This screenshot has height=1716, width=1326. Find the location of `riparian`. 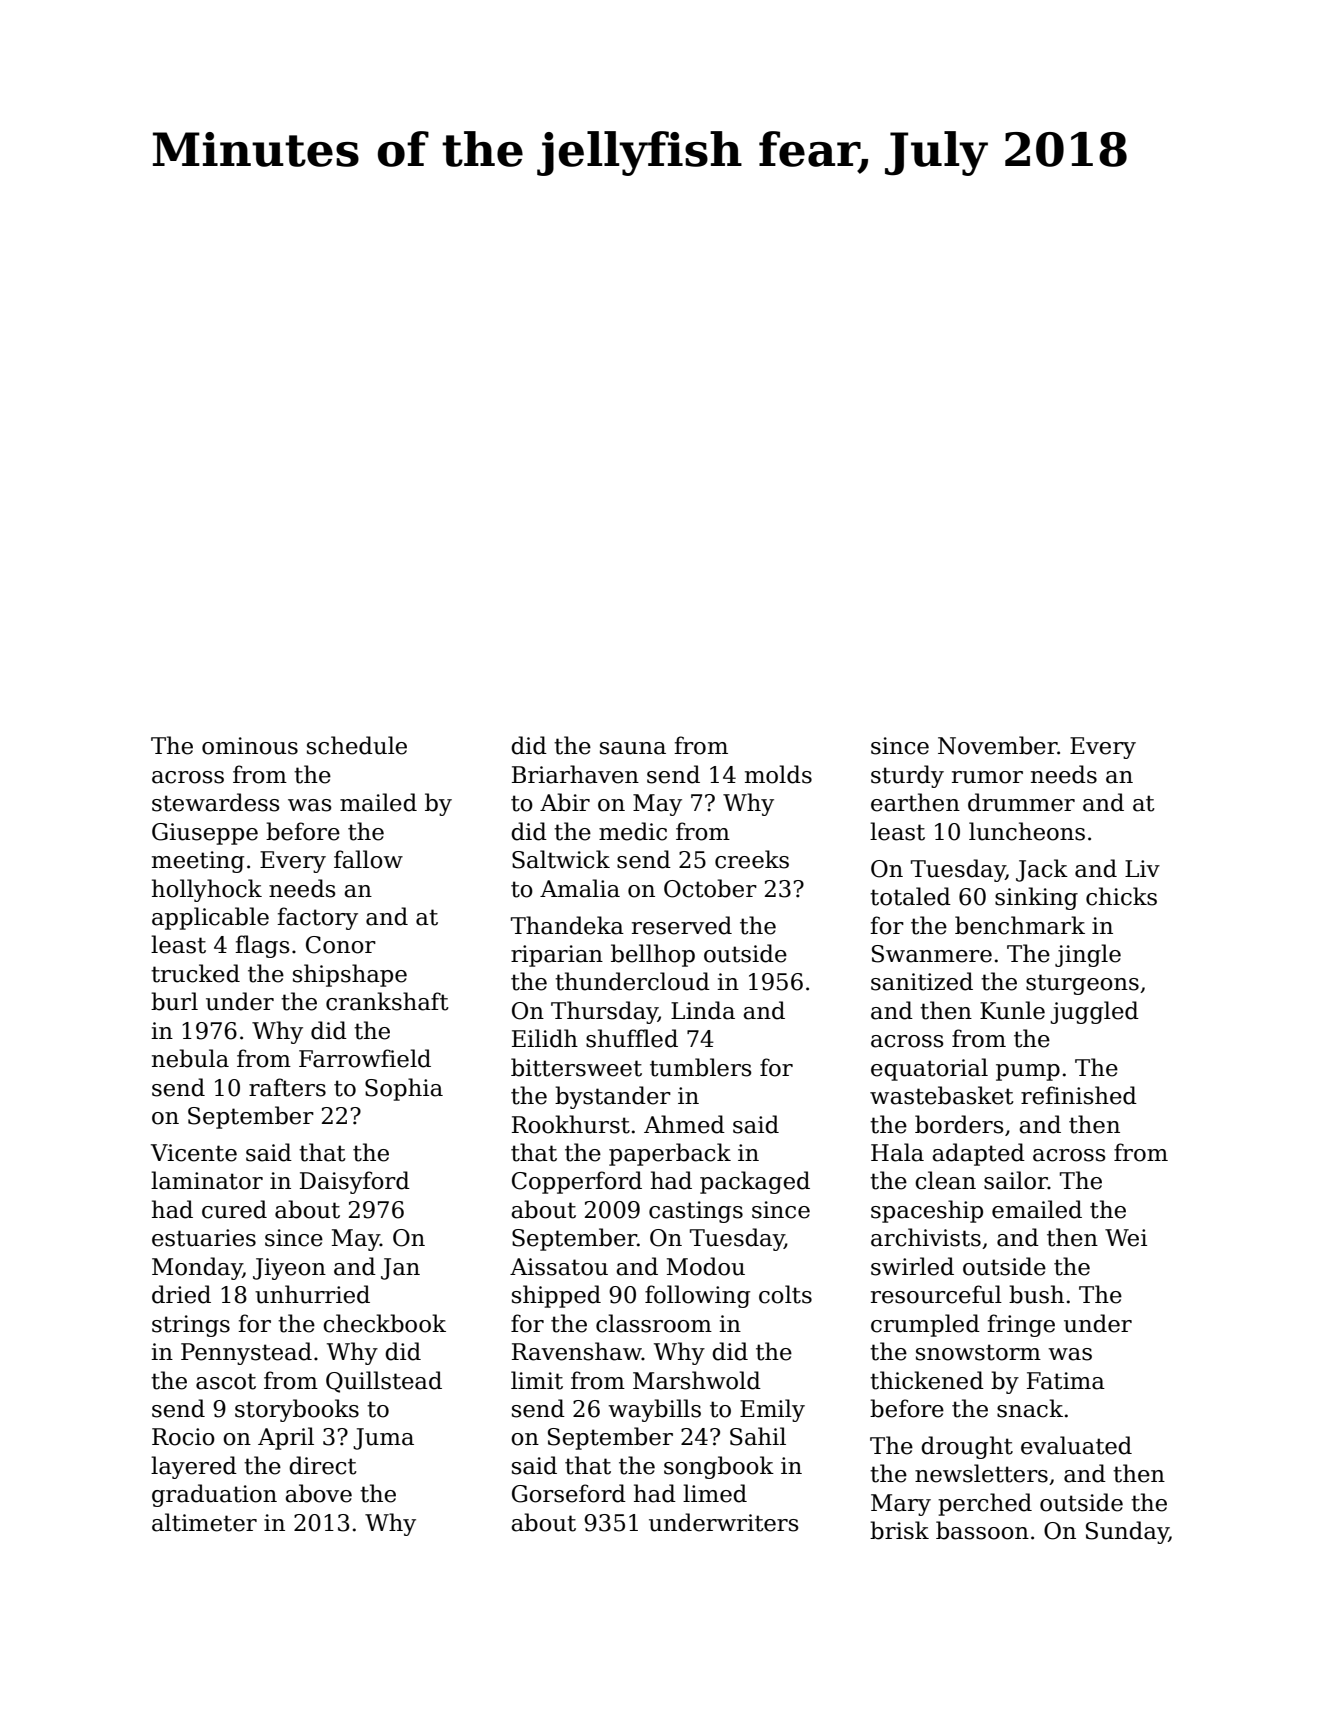

riparian is located at coordinates (557, 956).
